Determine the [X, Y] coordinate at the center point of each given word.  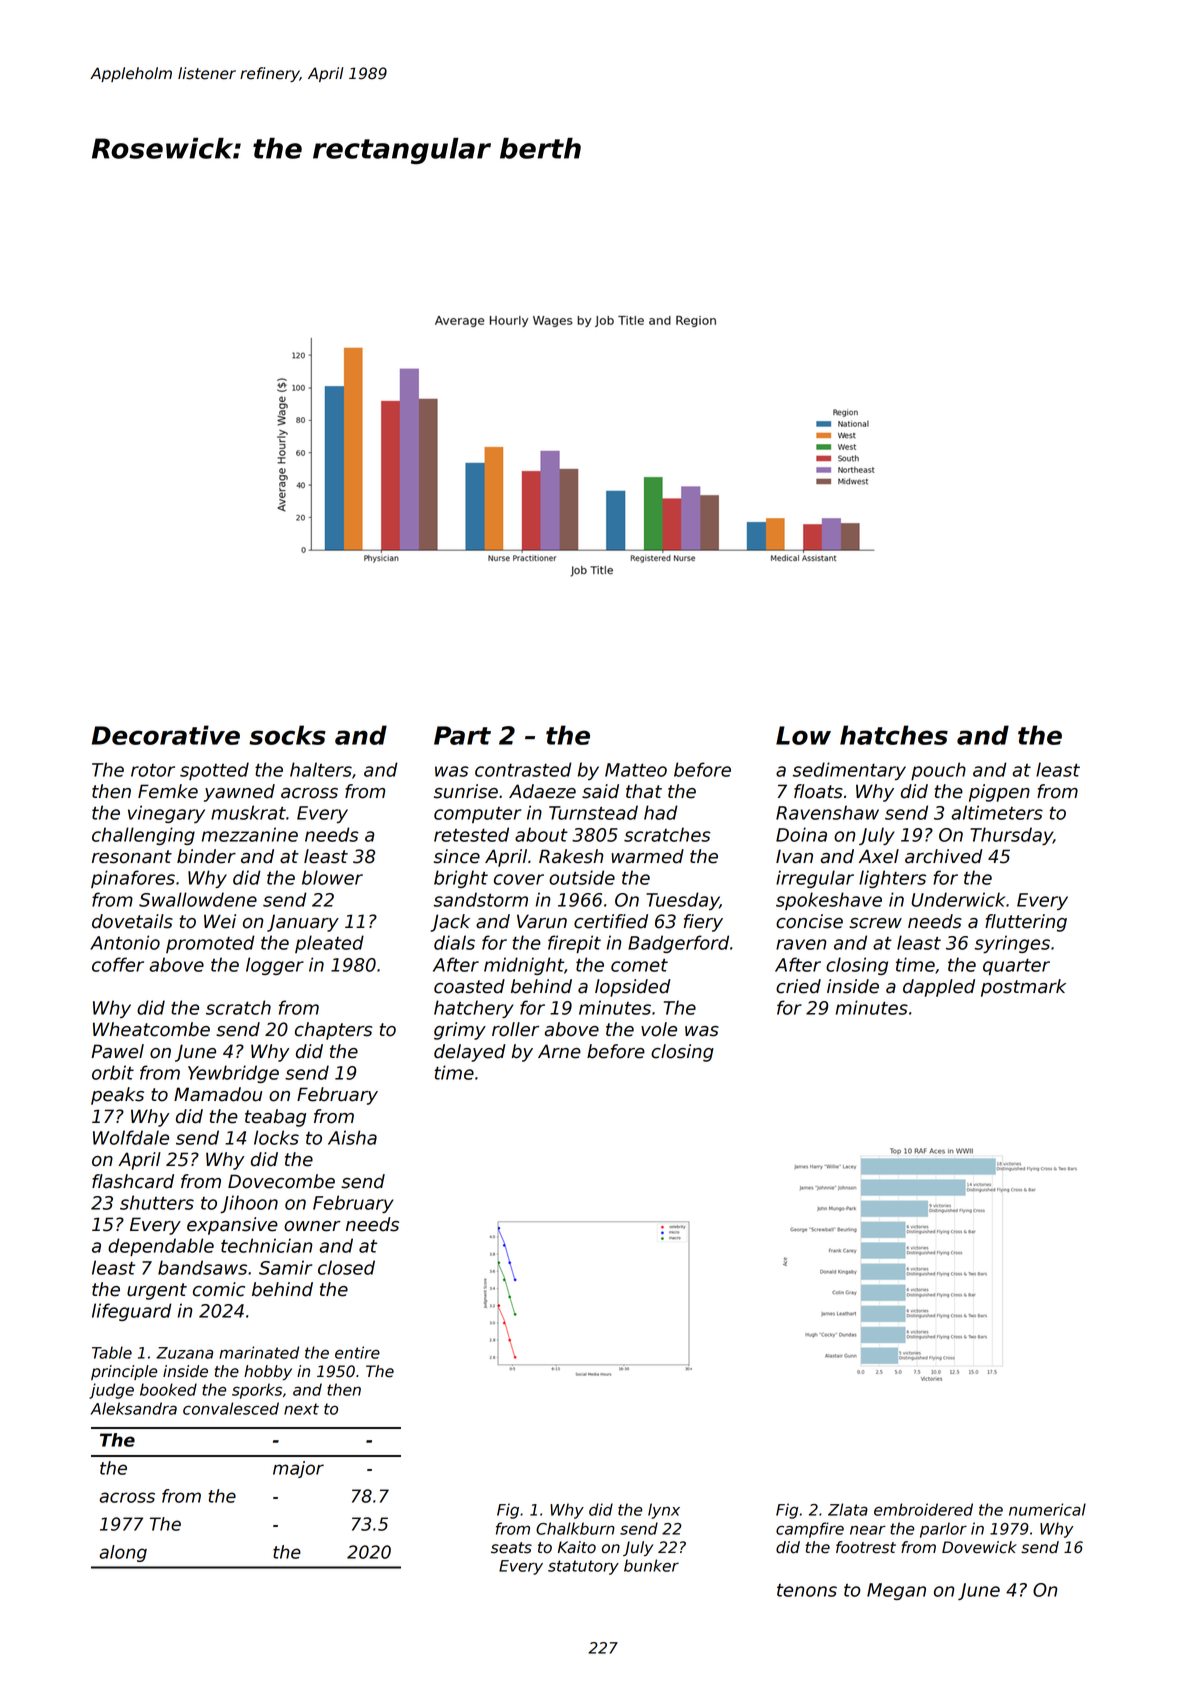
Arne [559, 1051]
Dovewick [979, 1547]
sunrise [466, 791]
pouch [938, 771]
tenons [807, 1590]
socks [287, 735]
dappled [939, 988]
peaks [117, 1096]
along [123, 1553]
